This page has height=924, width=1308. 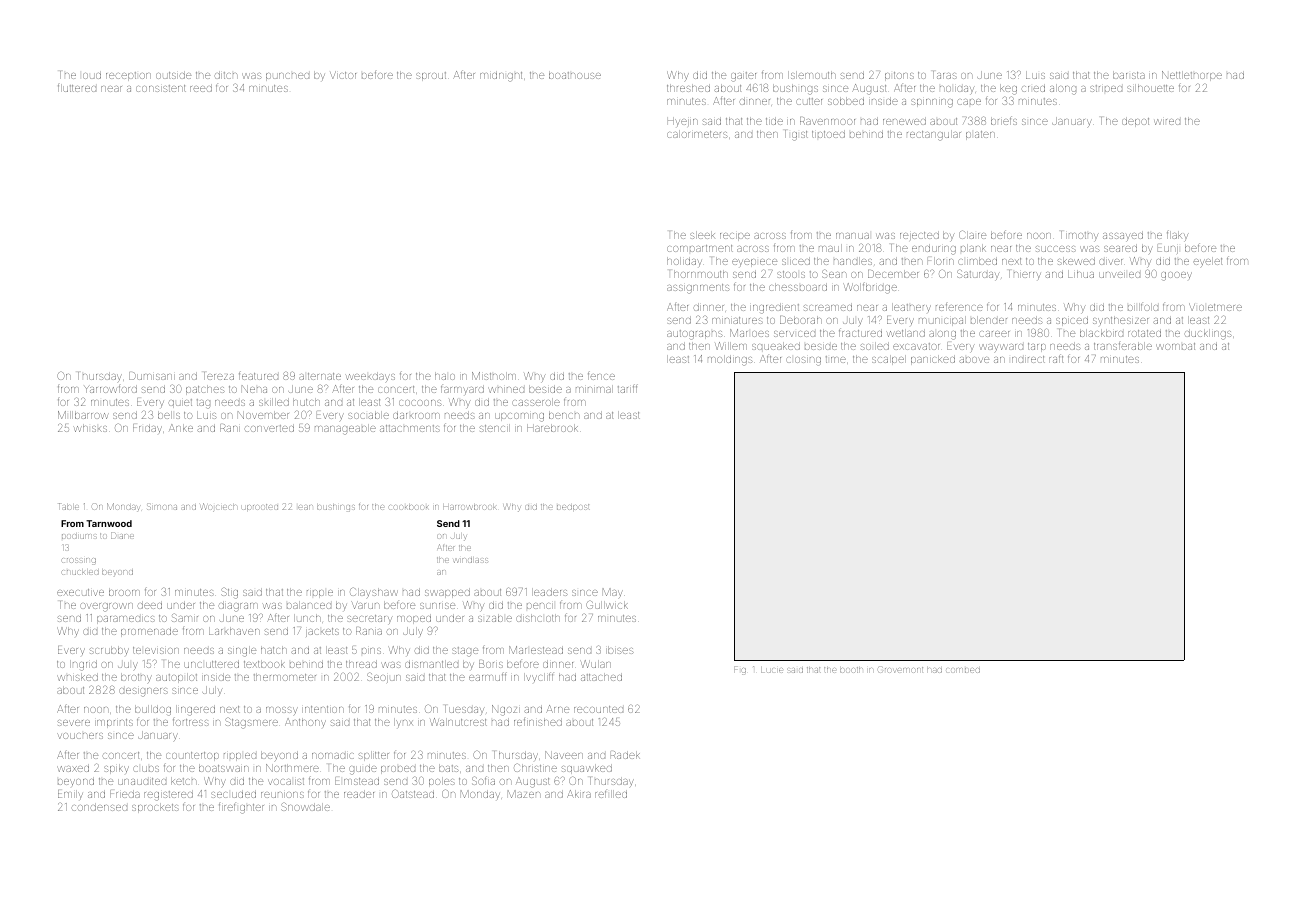 I want to click on squawked, so click(x=587, y=769).
